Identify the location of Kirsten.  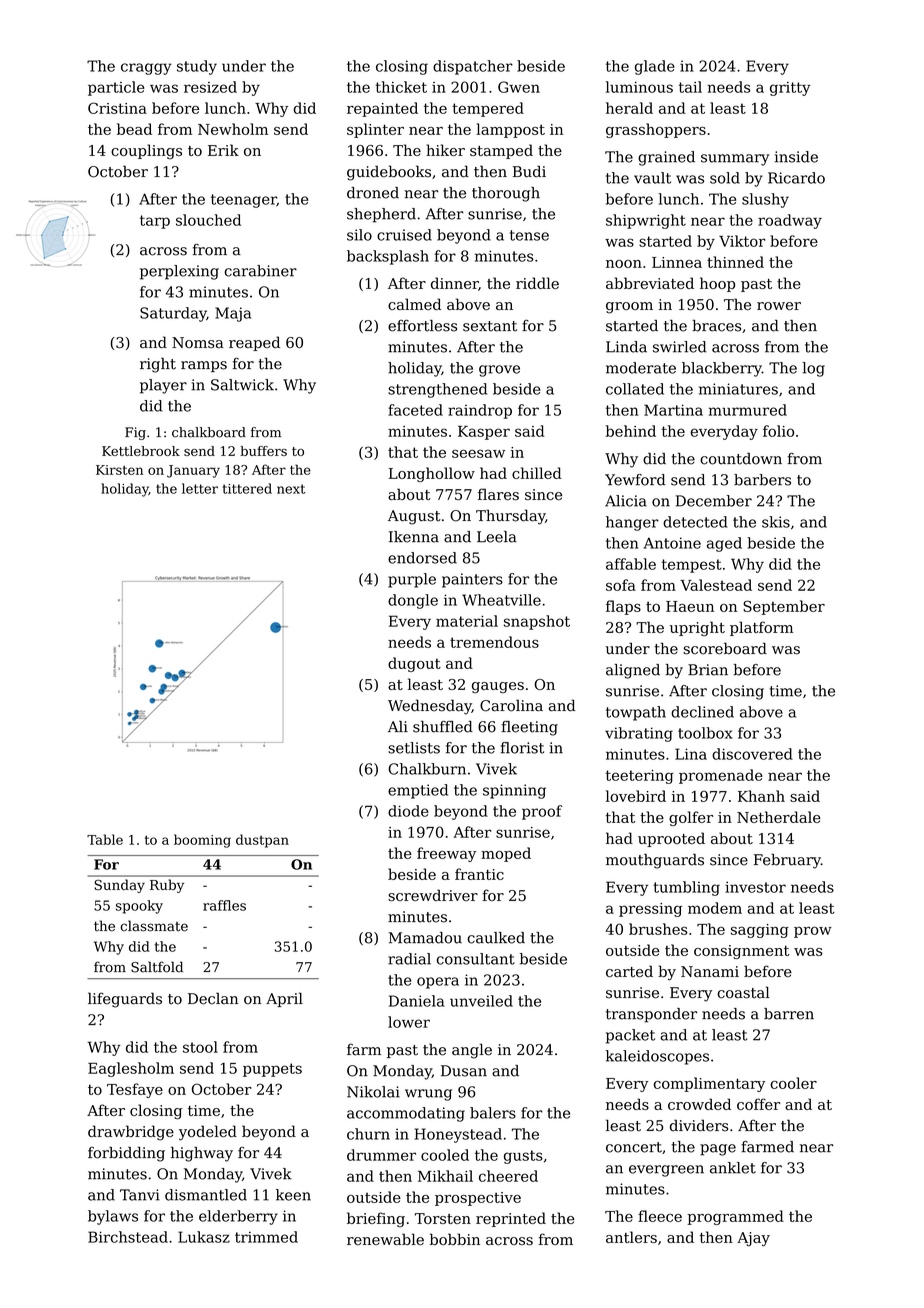
(119, 470).
